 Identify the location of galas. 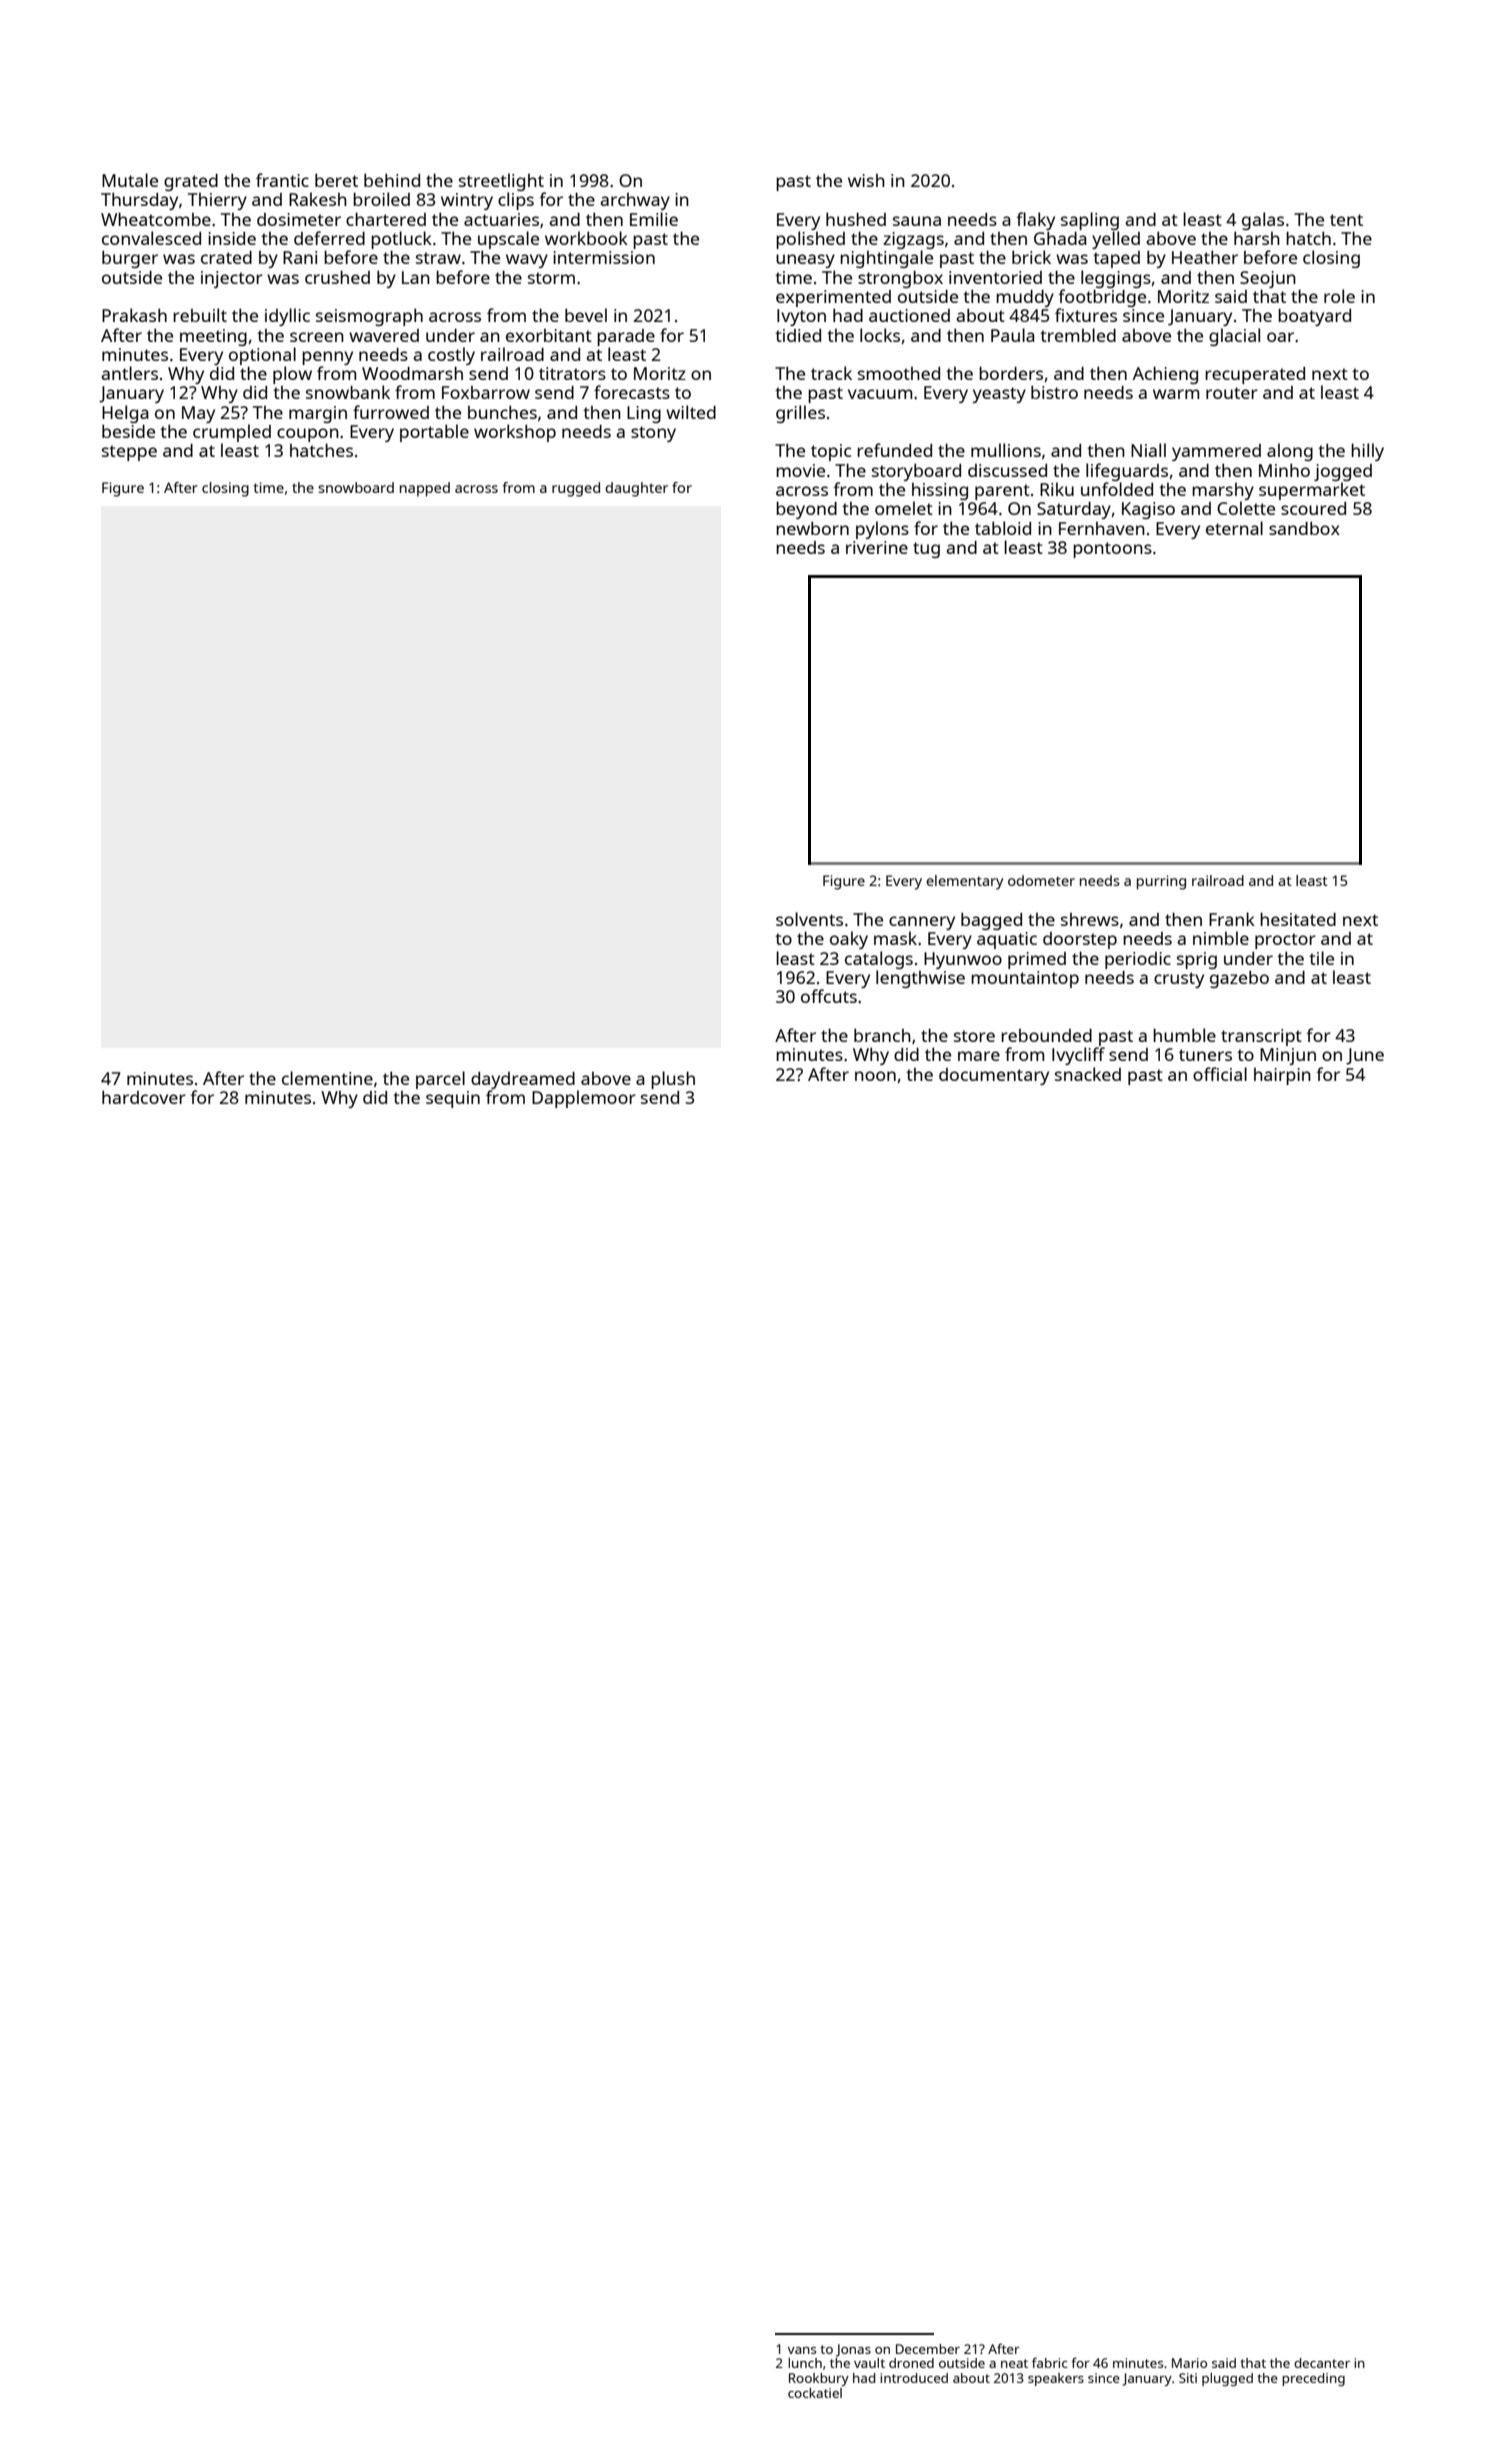
(1263, 221).
